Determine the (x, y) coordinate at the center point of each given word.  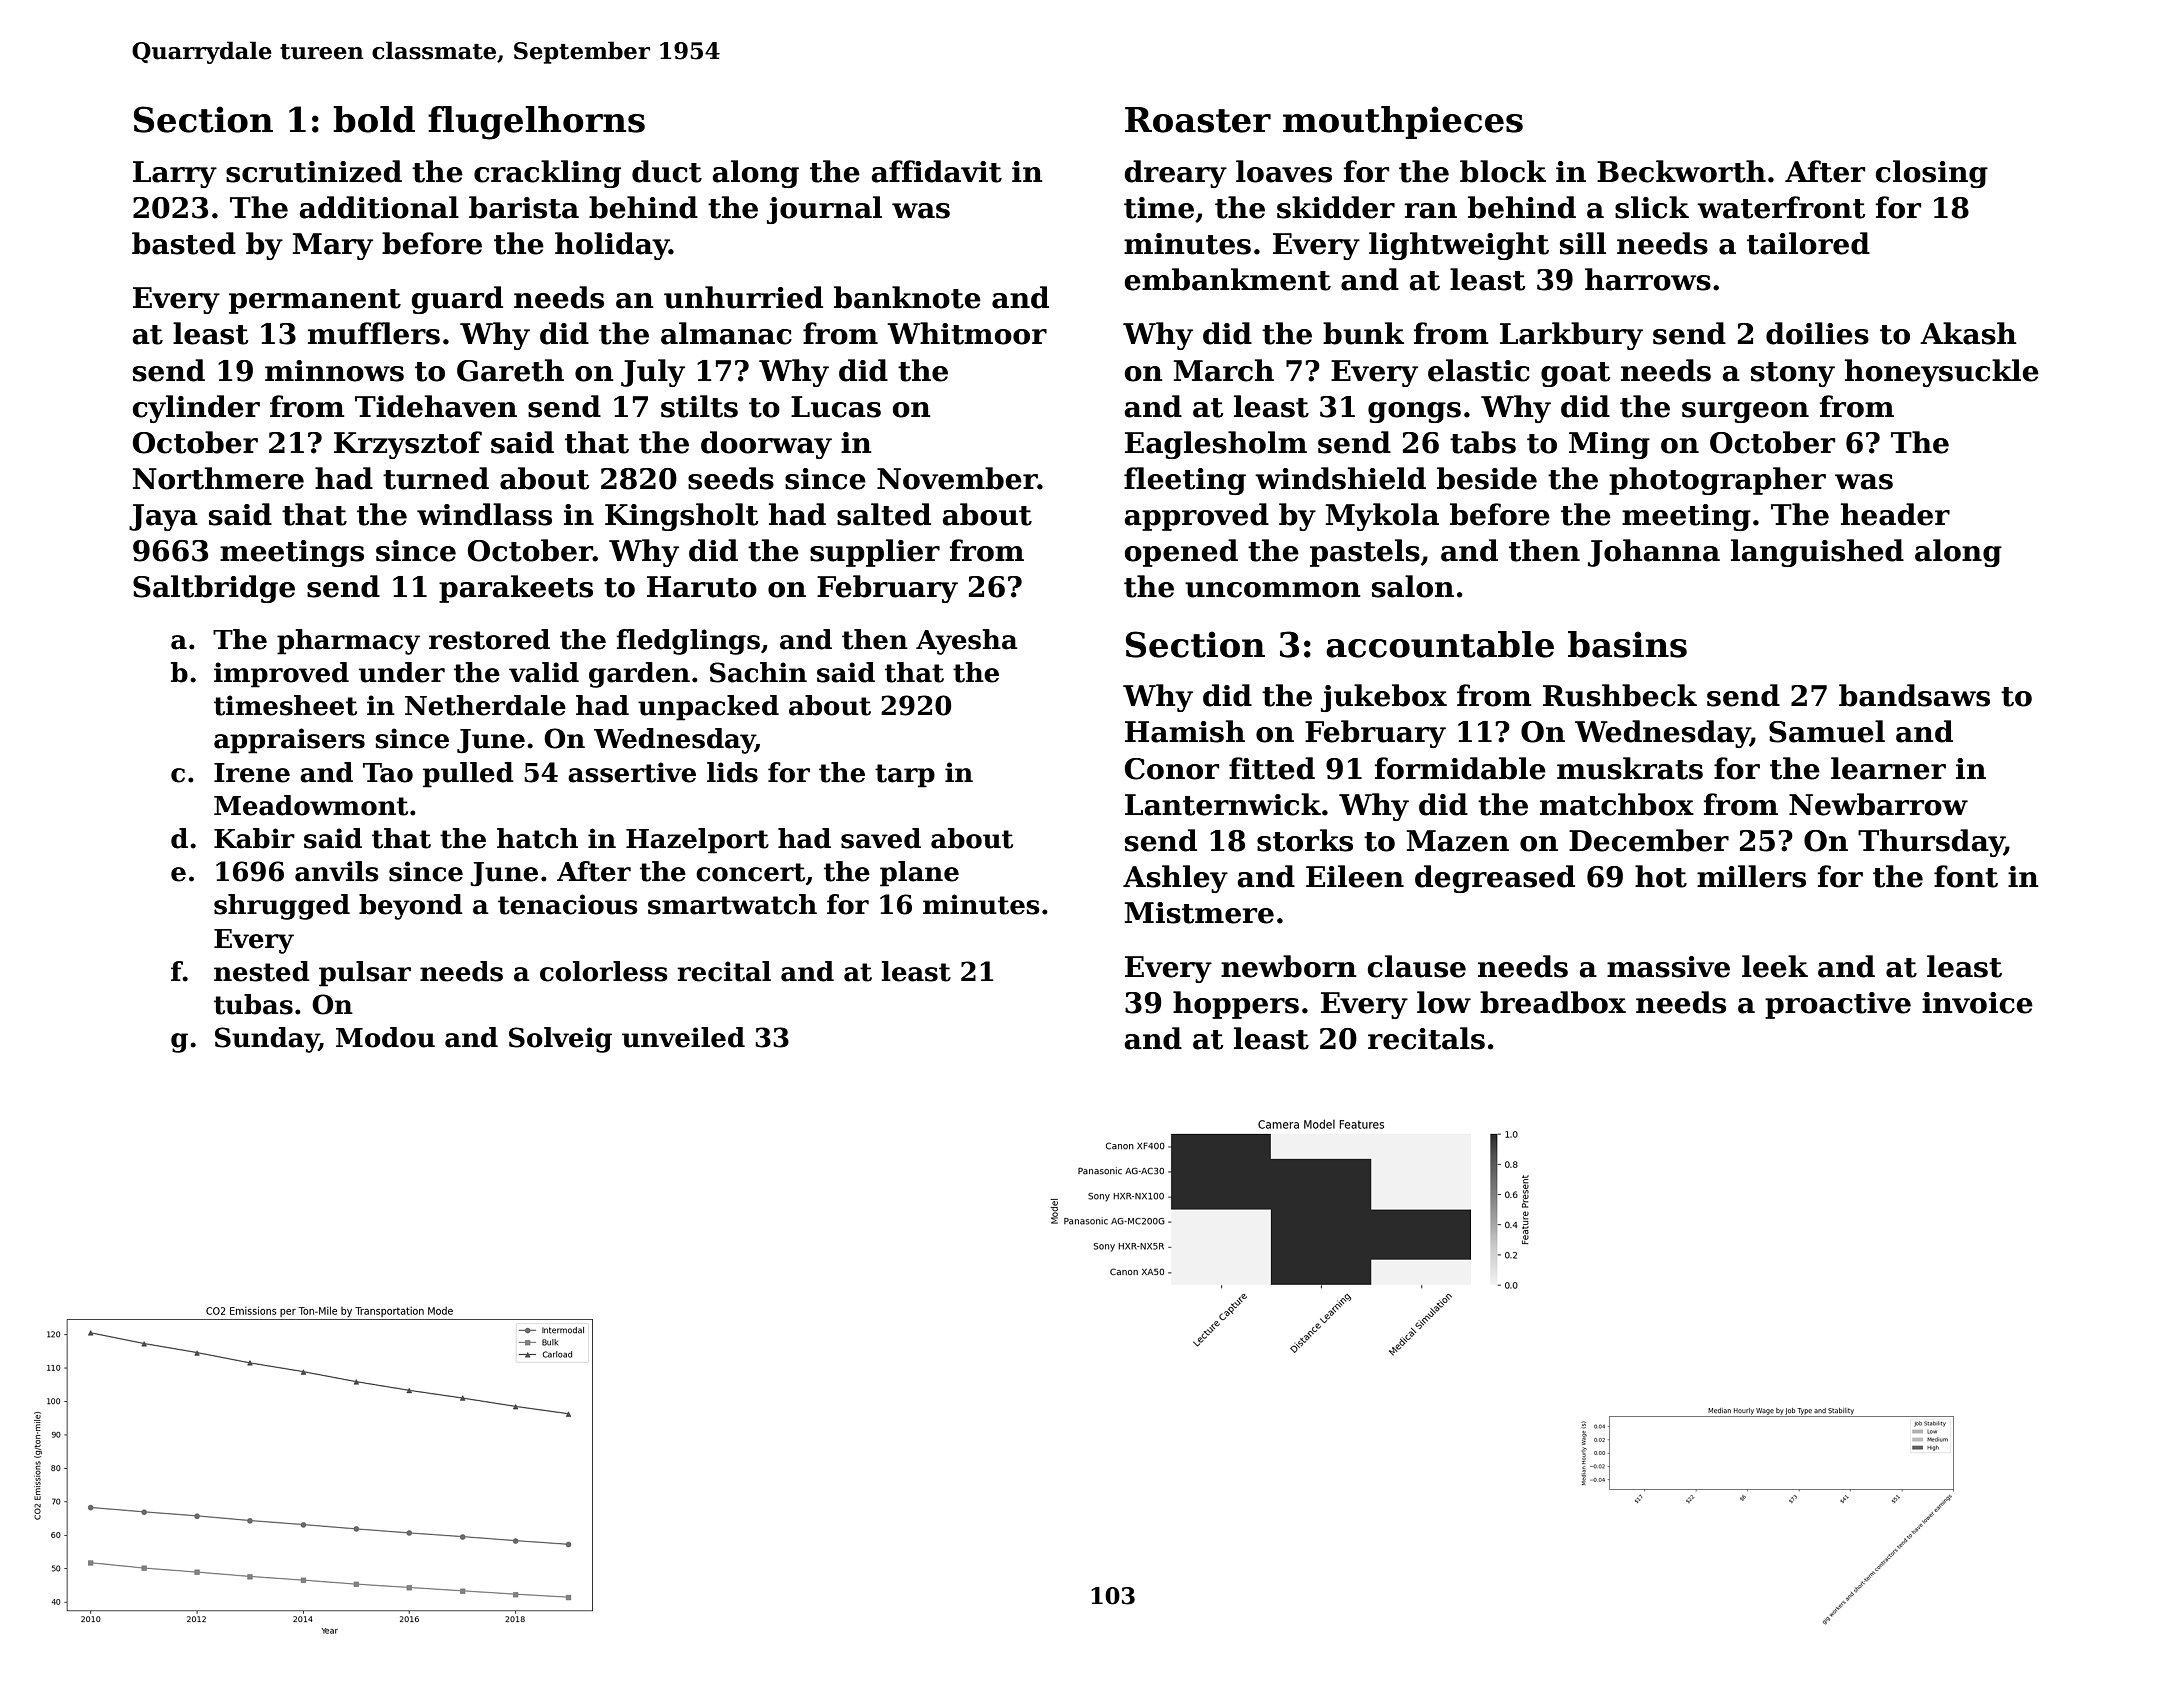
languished (1817, 553)
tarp (905, 776)
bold (374, 119)
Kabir (254, 838)
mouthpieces (1403, 122)
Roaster (1198, 120)
